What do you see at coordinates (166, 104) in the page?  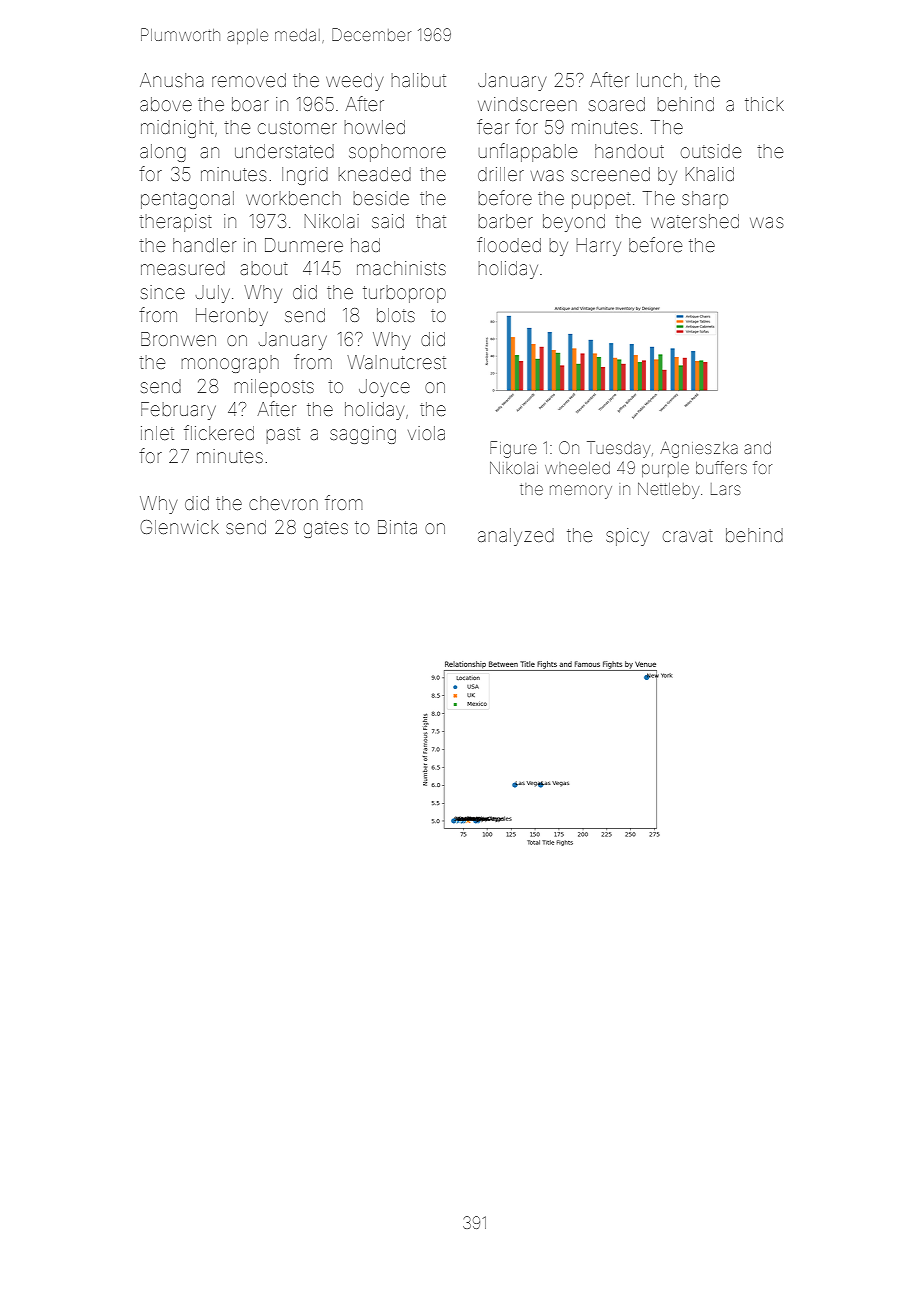 I see `above` at bounding box center [166, 104].
